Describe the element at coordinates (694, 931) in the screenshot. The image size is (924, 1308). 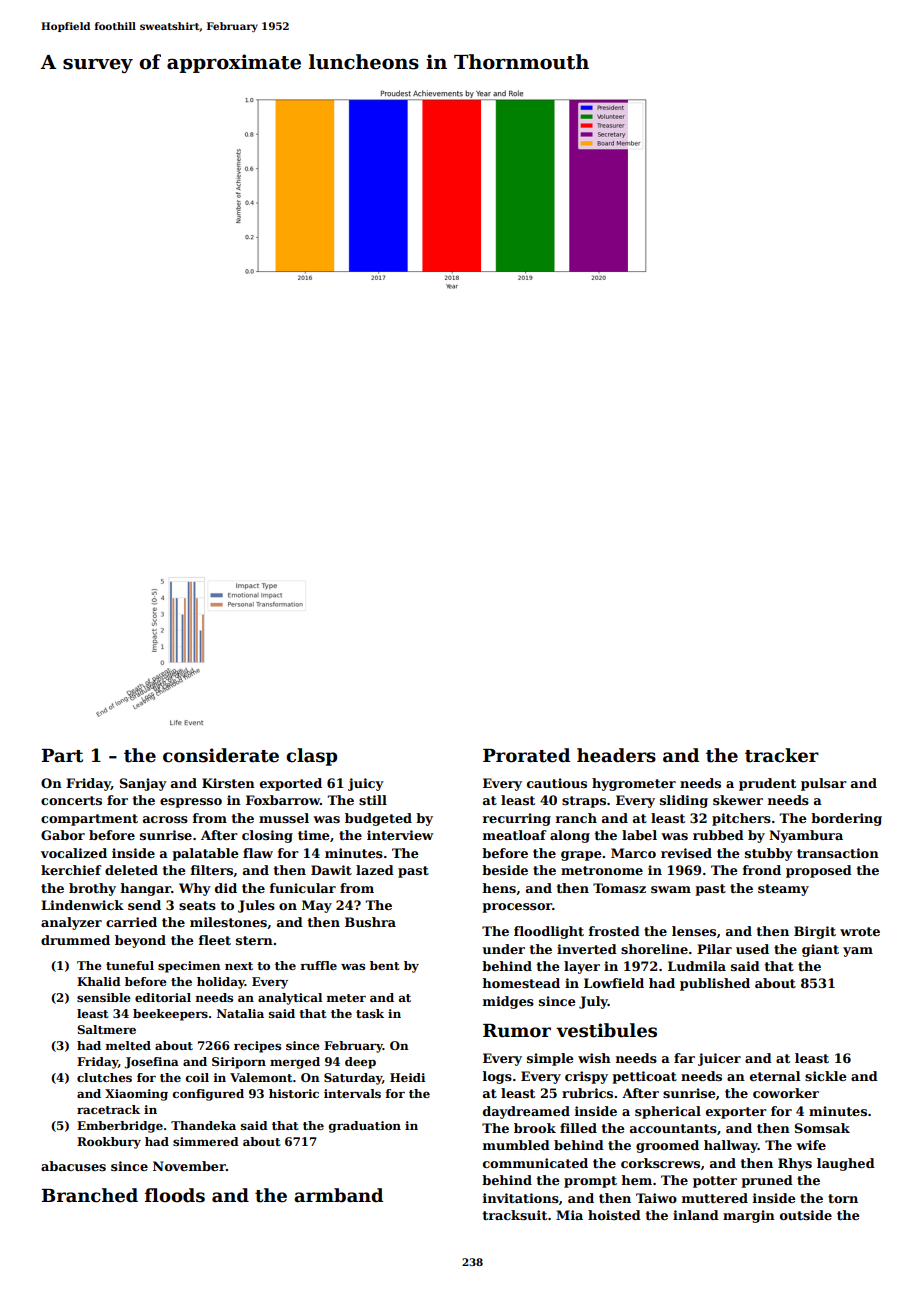
I see `lenses` at that location.
